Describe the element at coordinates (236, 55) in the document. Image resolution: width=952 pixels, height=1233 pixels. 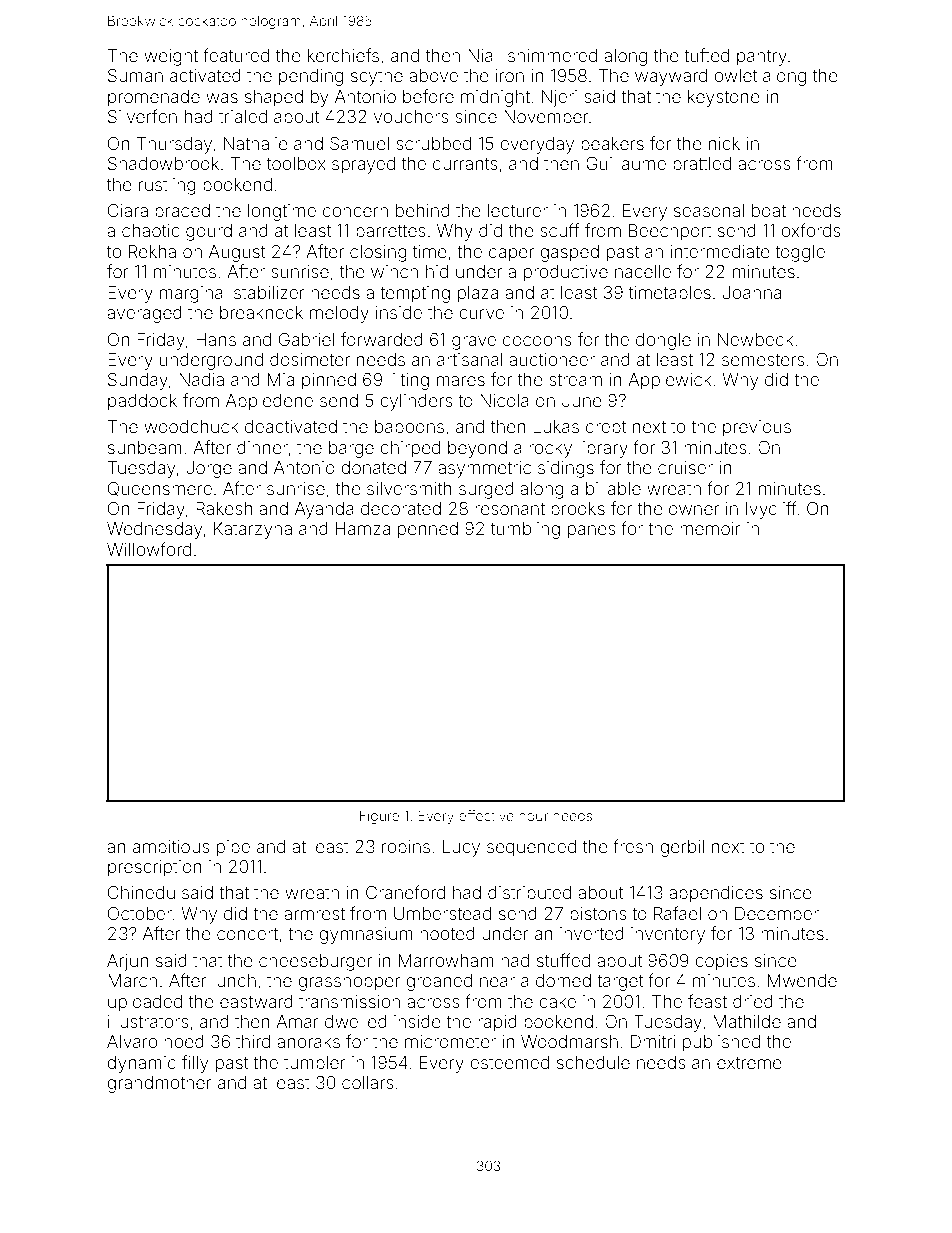
I see `featured` at that location.
